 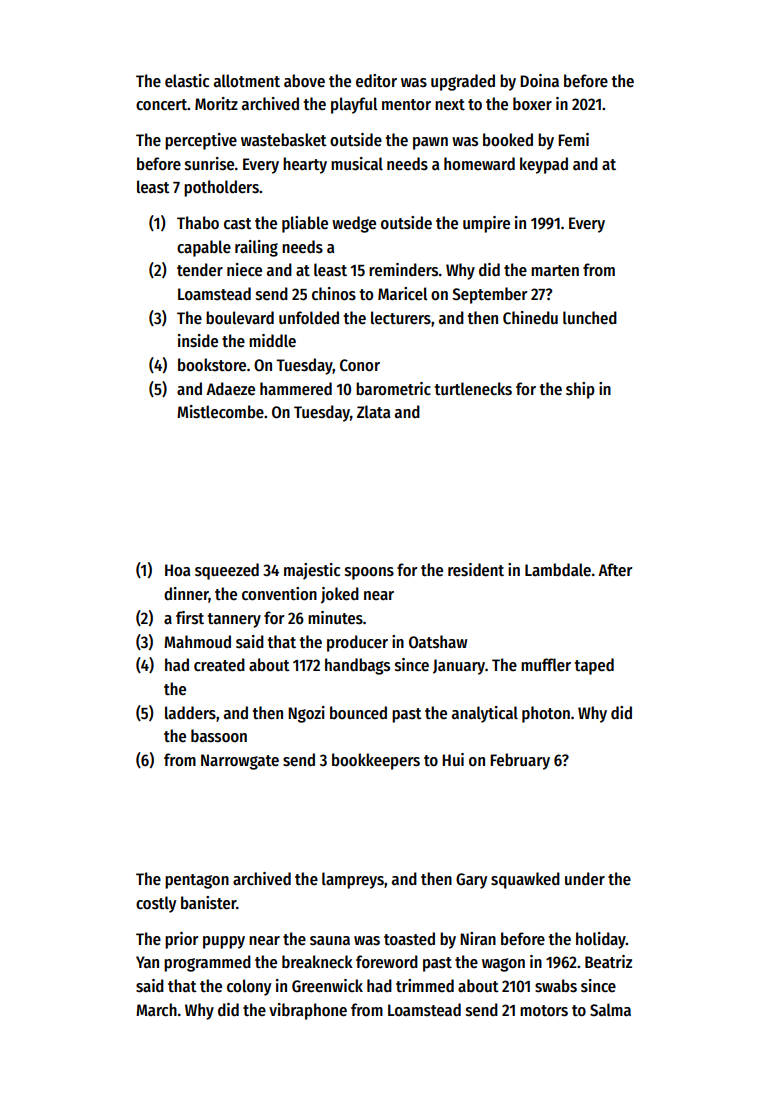 I want to click on convention, so click(x=279, y=594).
